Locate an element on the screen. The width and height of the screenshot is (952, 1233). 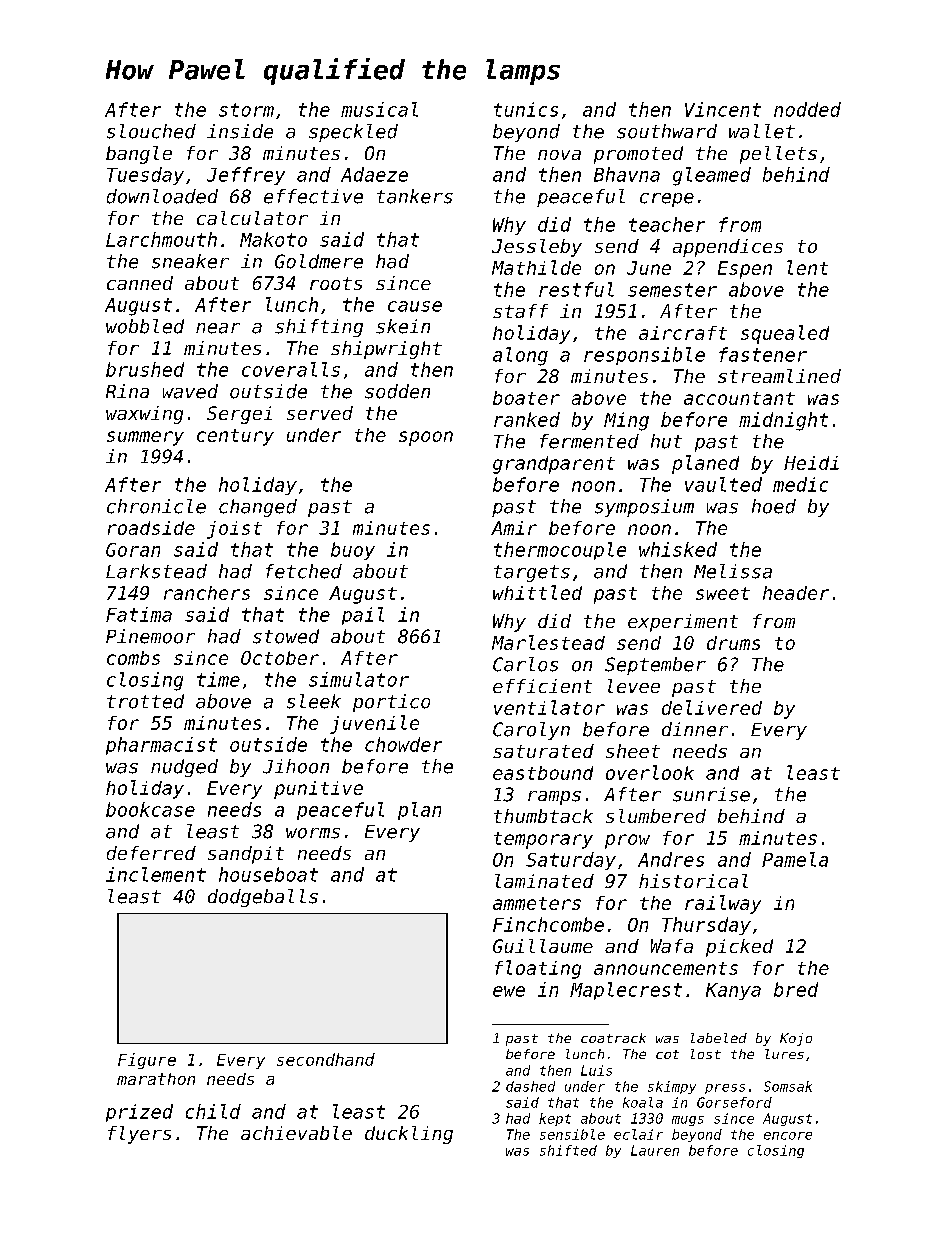
worms is located at coordinates (313, 833).
